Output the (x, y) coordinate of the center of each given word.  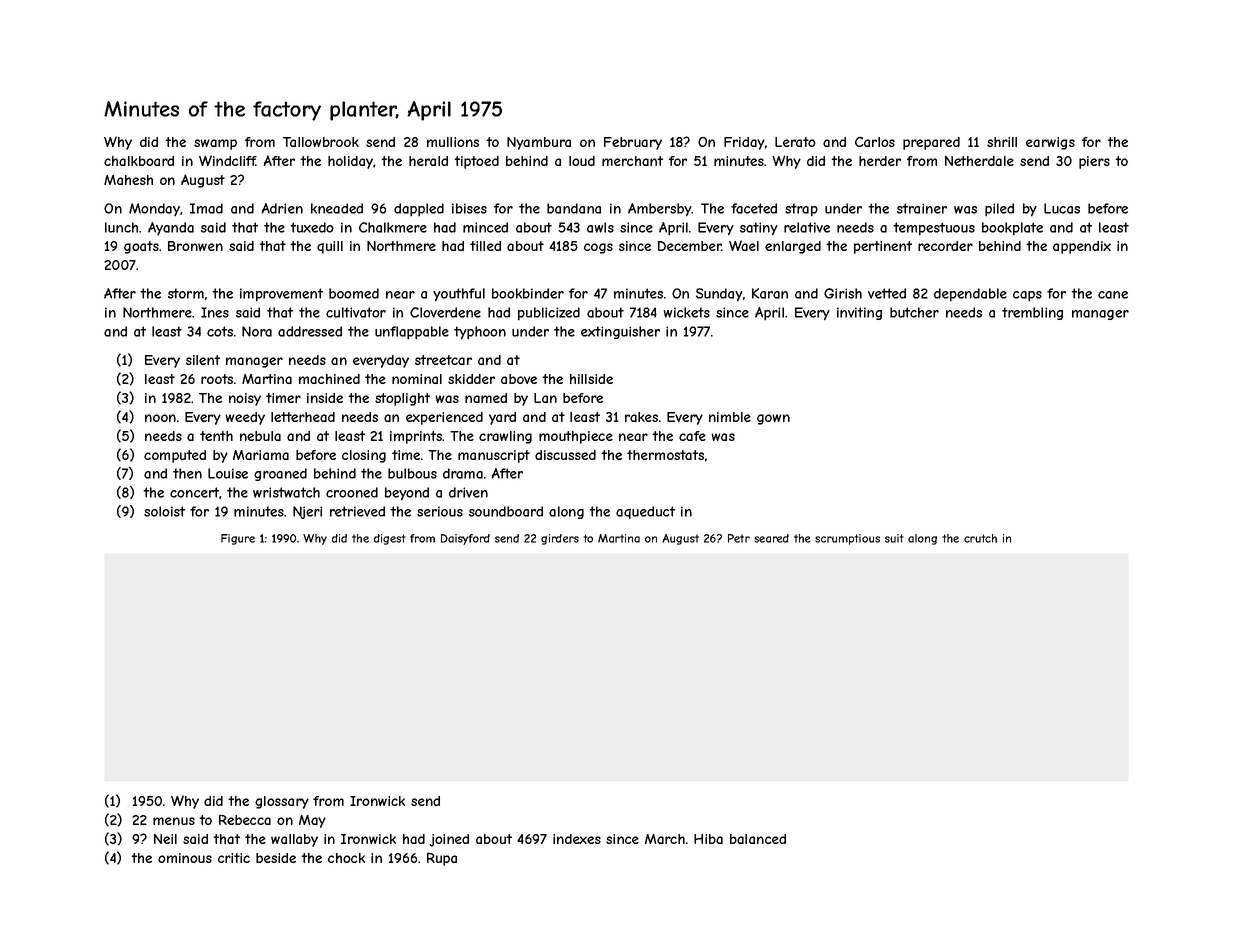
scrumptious (847, 539)
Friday (744, 143)
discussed (565, 455)
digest (390, 539)
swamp (215, 144)
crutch (980, 538)
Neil (165, 839)
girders (560, 539)
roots (217, 379)
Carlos (875, 141)
